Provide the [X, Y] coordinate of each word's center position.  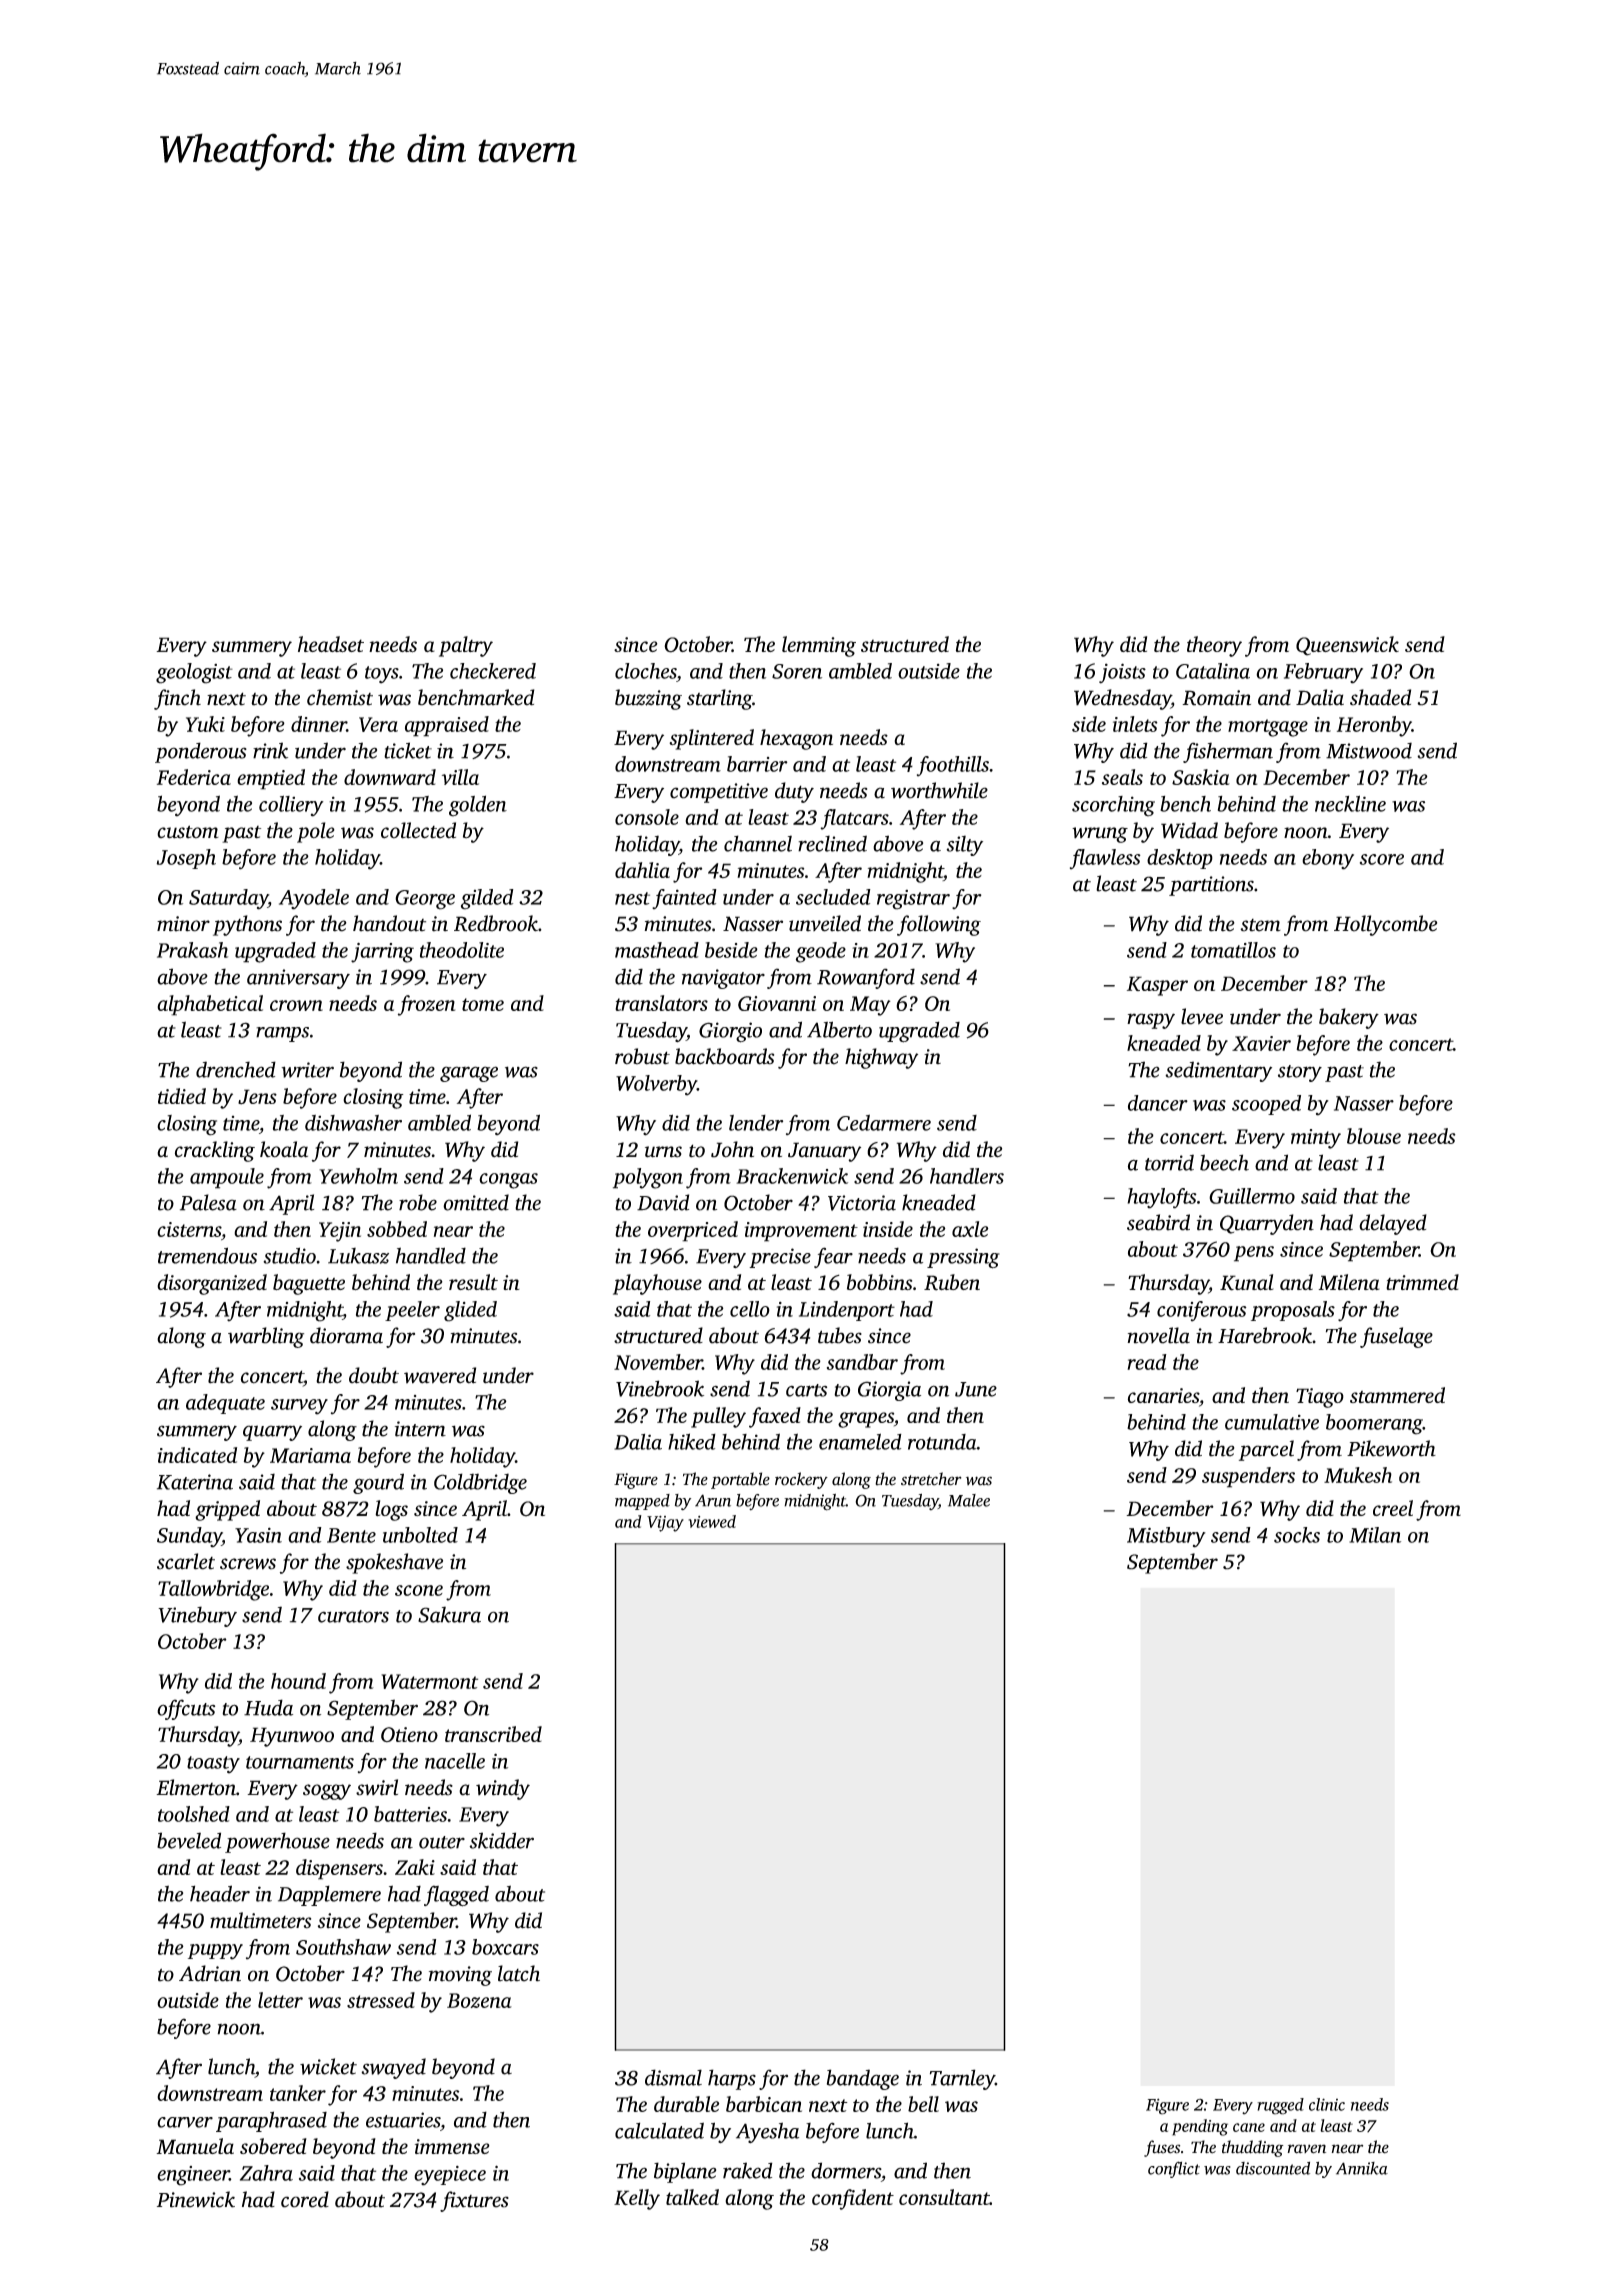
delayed [1393, 1224]
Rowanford [866, 978]
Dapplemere [329, 1895]
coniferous [1202, 1311]
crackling [215, 1151]
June [976, 1389]
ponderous [201, 752]
